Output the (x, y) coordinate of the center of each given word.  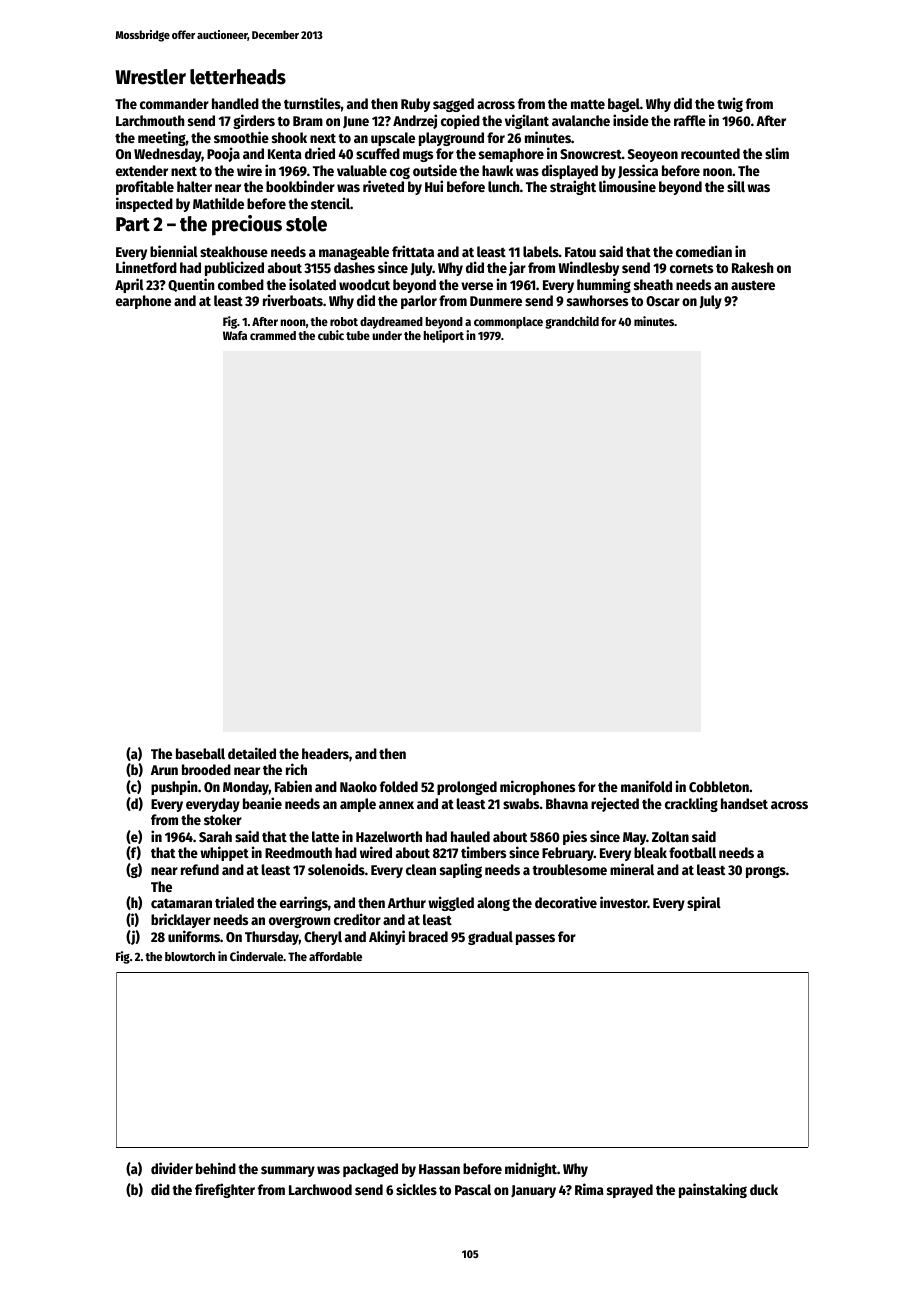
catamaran (181, 903)
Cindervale (257, 956)
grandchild (572, 322)
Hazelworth (389, 836)
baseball (200, 753)
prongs (766, 872)
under (387, 335)
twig (730, 104)
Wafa (235, 335)
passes (535, 939)
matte (588, 104)
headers (325, 753)
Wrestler (150, 77)
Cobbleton (719, 786)
